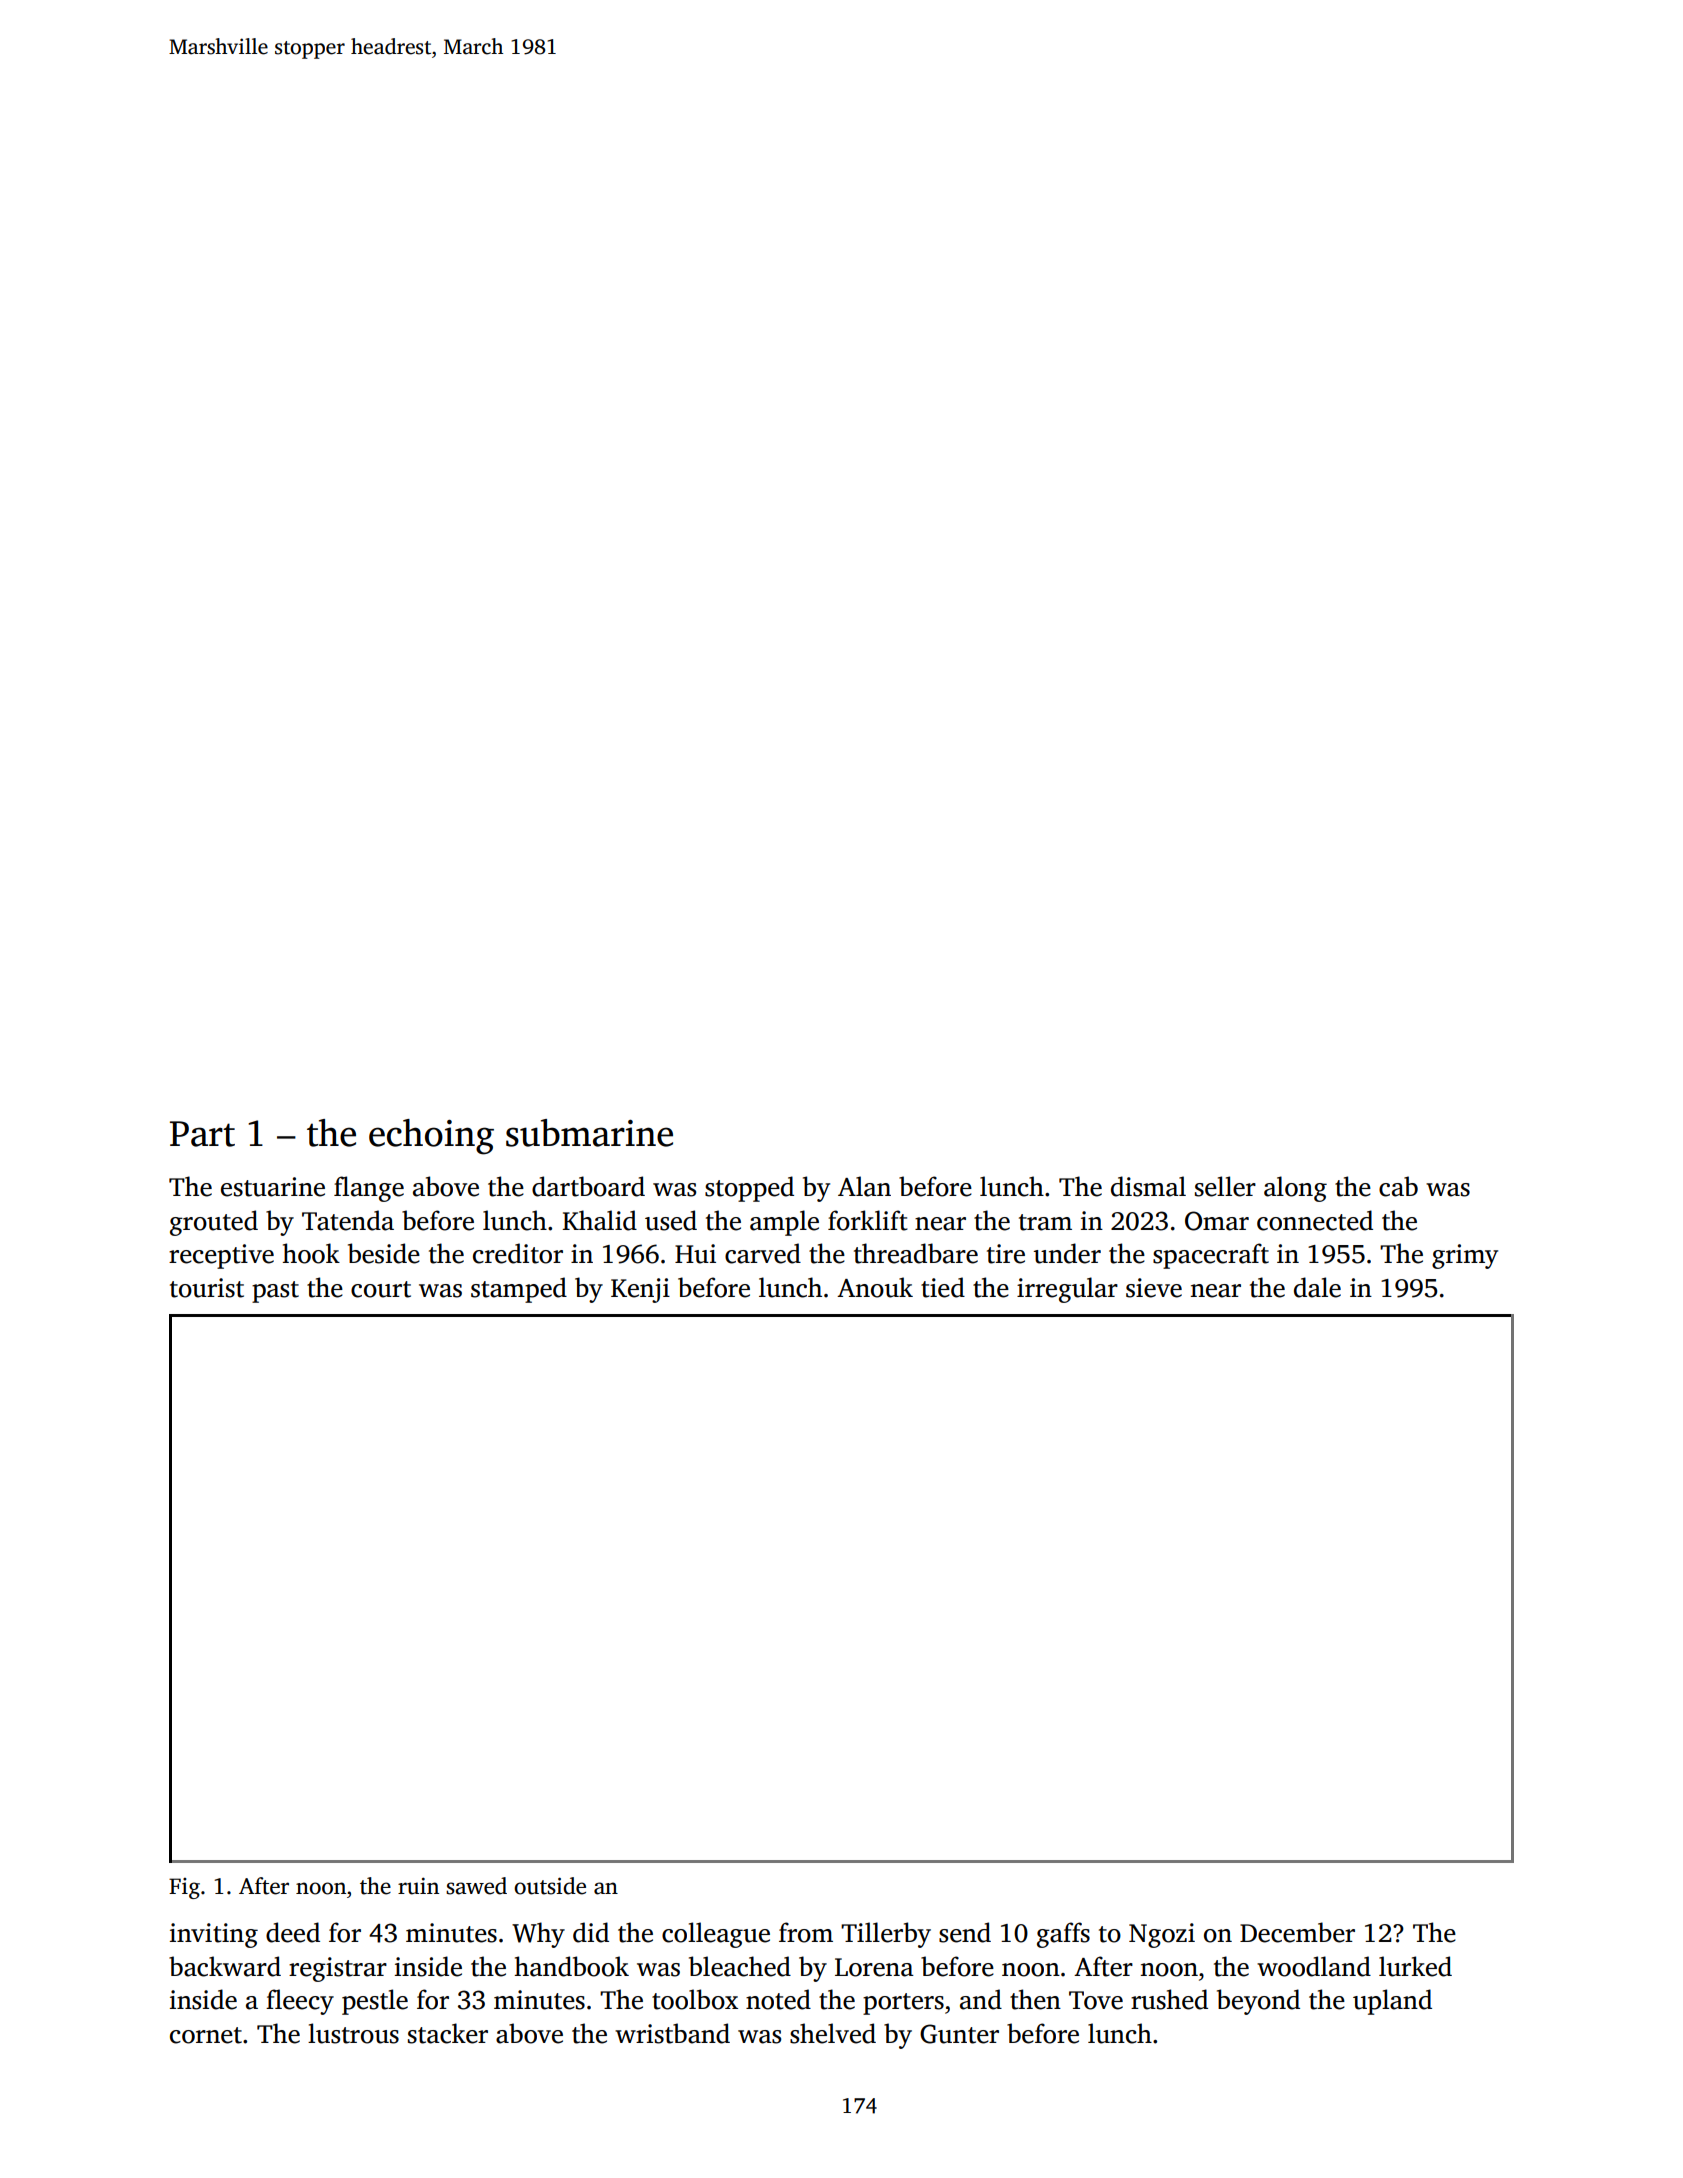 This page has height=2178, width=1683. What do you see at coordinates (589, 1133) in the page?
I see `submarine` at bounding box center [589, 1133].
